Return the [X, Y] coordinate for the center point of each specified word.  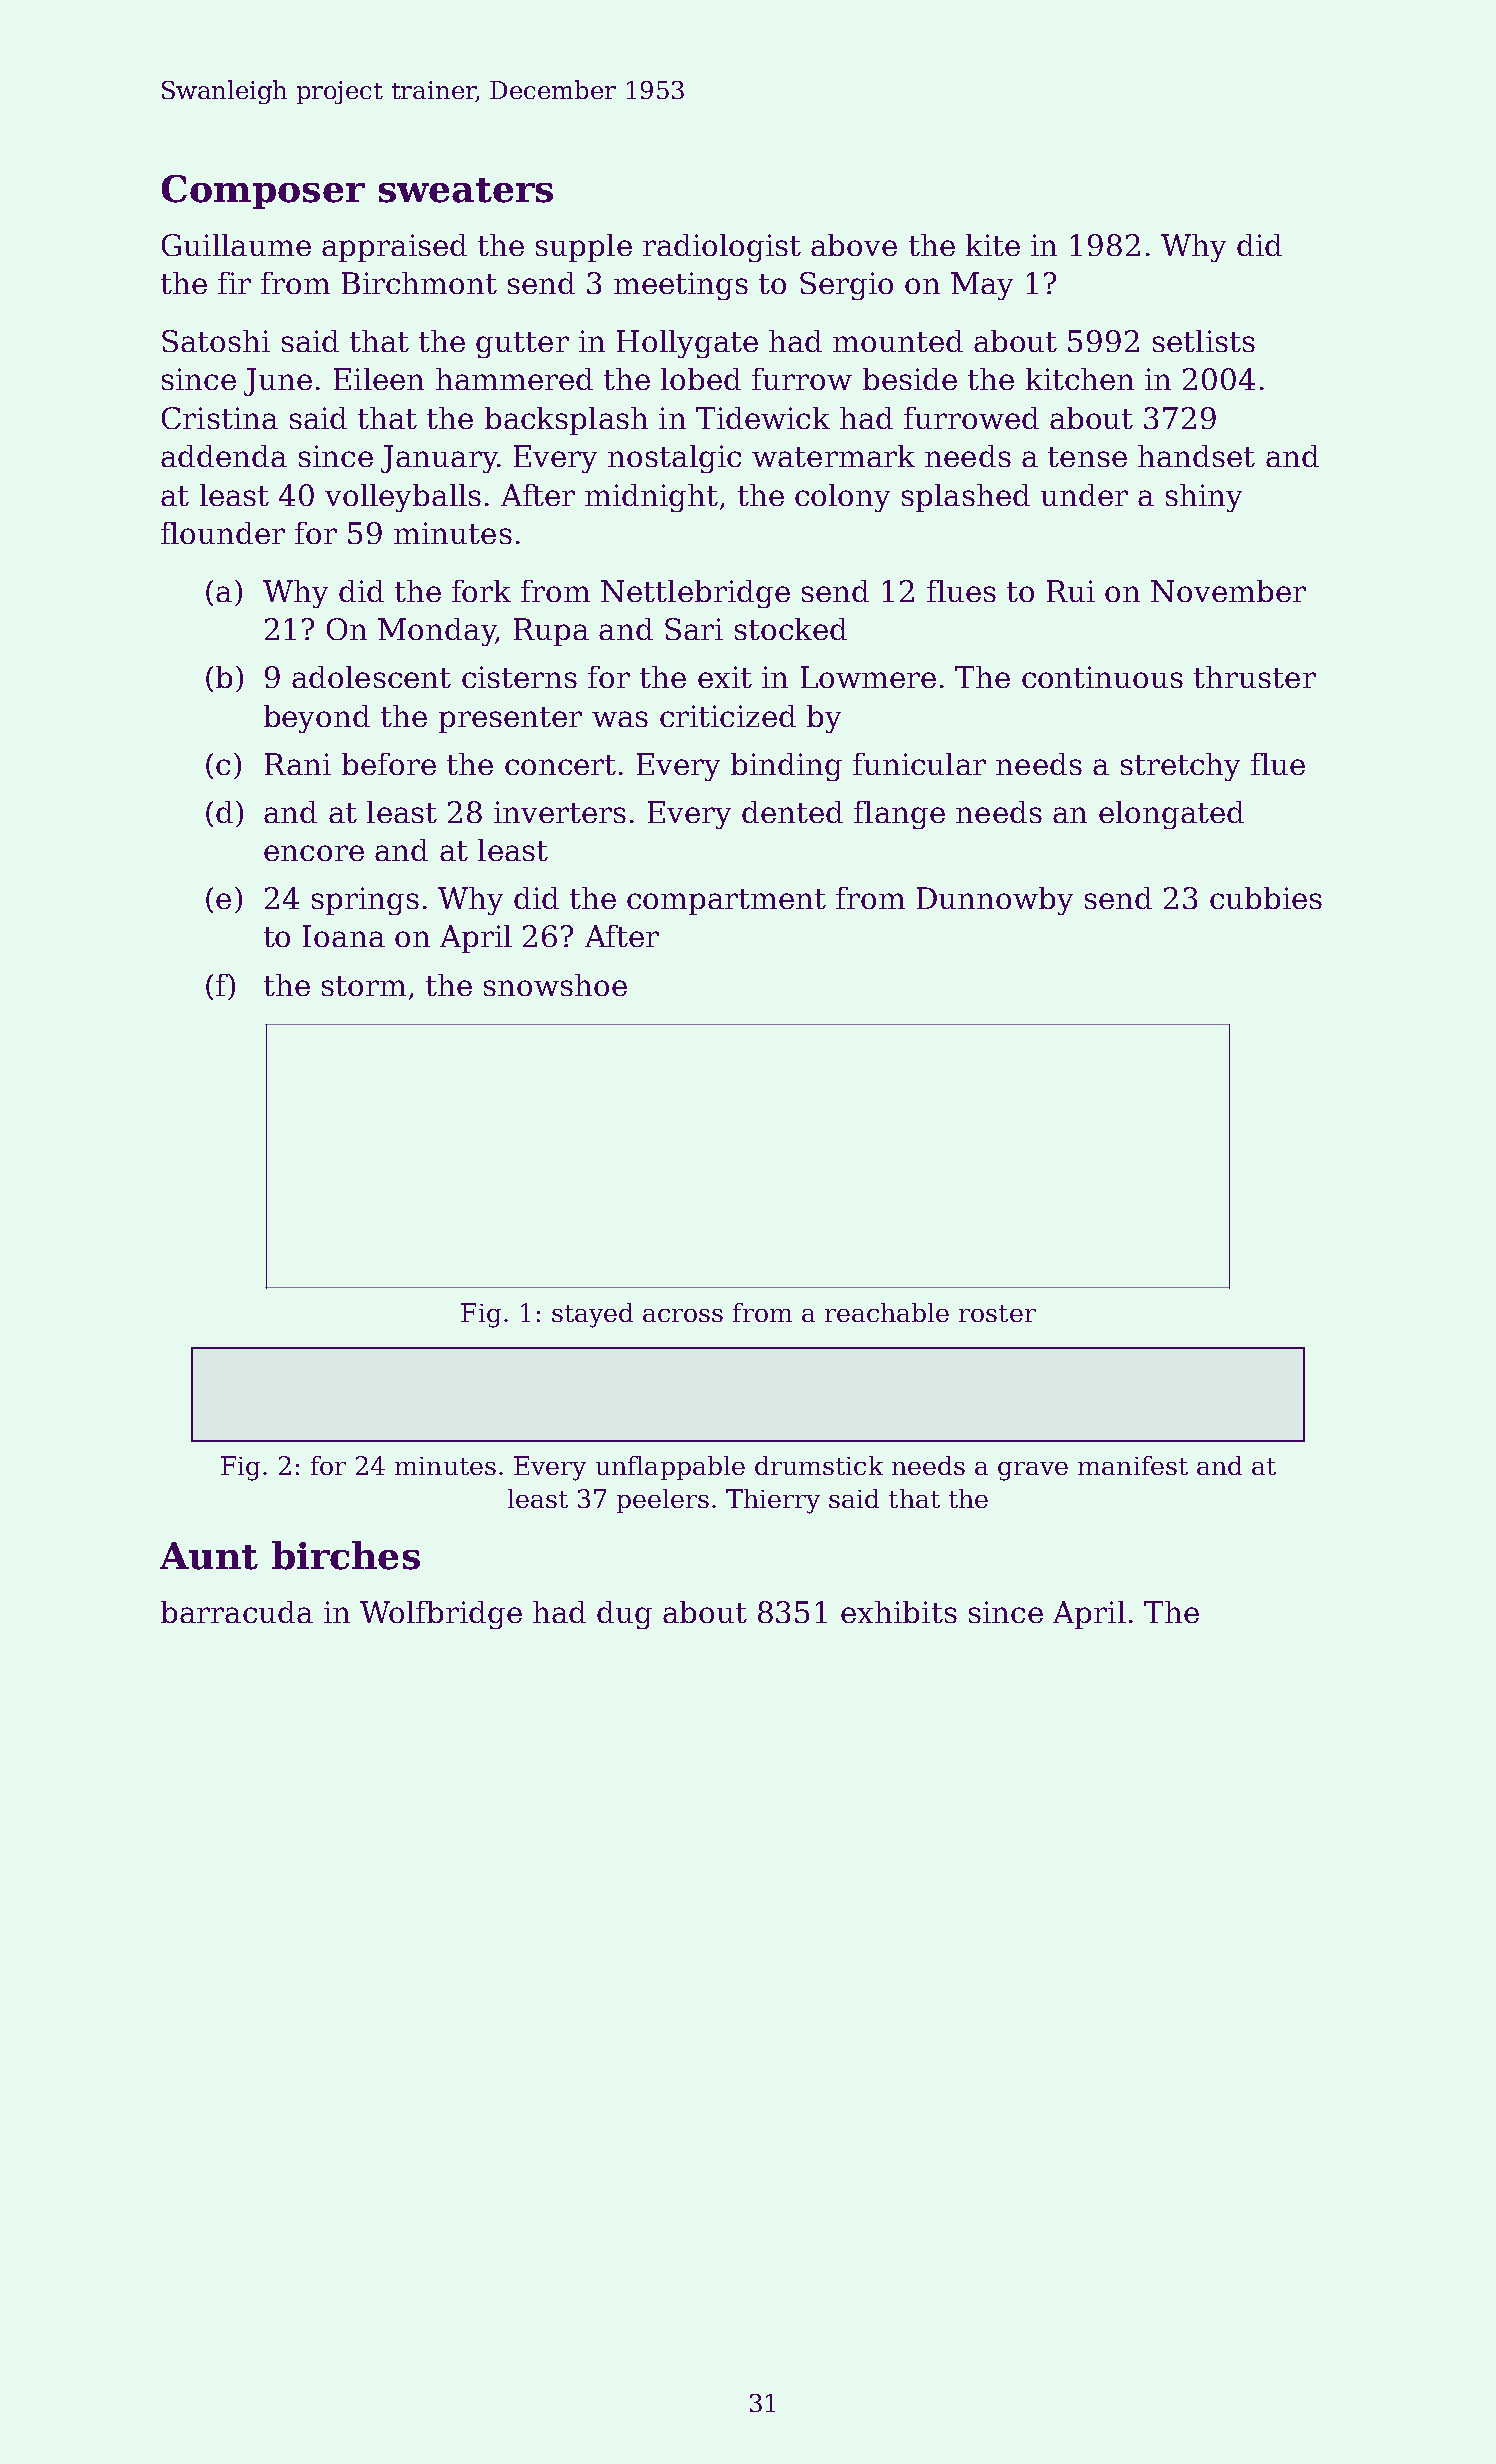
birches [346, 1555]
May [982, 286]
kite [993, 245]
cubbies [1266, 898]
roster [997, 1313]
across [683, 1315]
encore [314, 853]
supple [584, 248]
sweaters [466, 190]
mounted [898, 341]
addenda [224, 456]
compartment [726, 902]
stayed [592, 1315]
